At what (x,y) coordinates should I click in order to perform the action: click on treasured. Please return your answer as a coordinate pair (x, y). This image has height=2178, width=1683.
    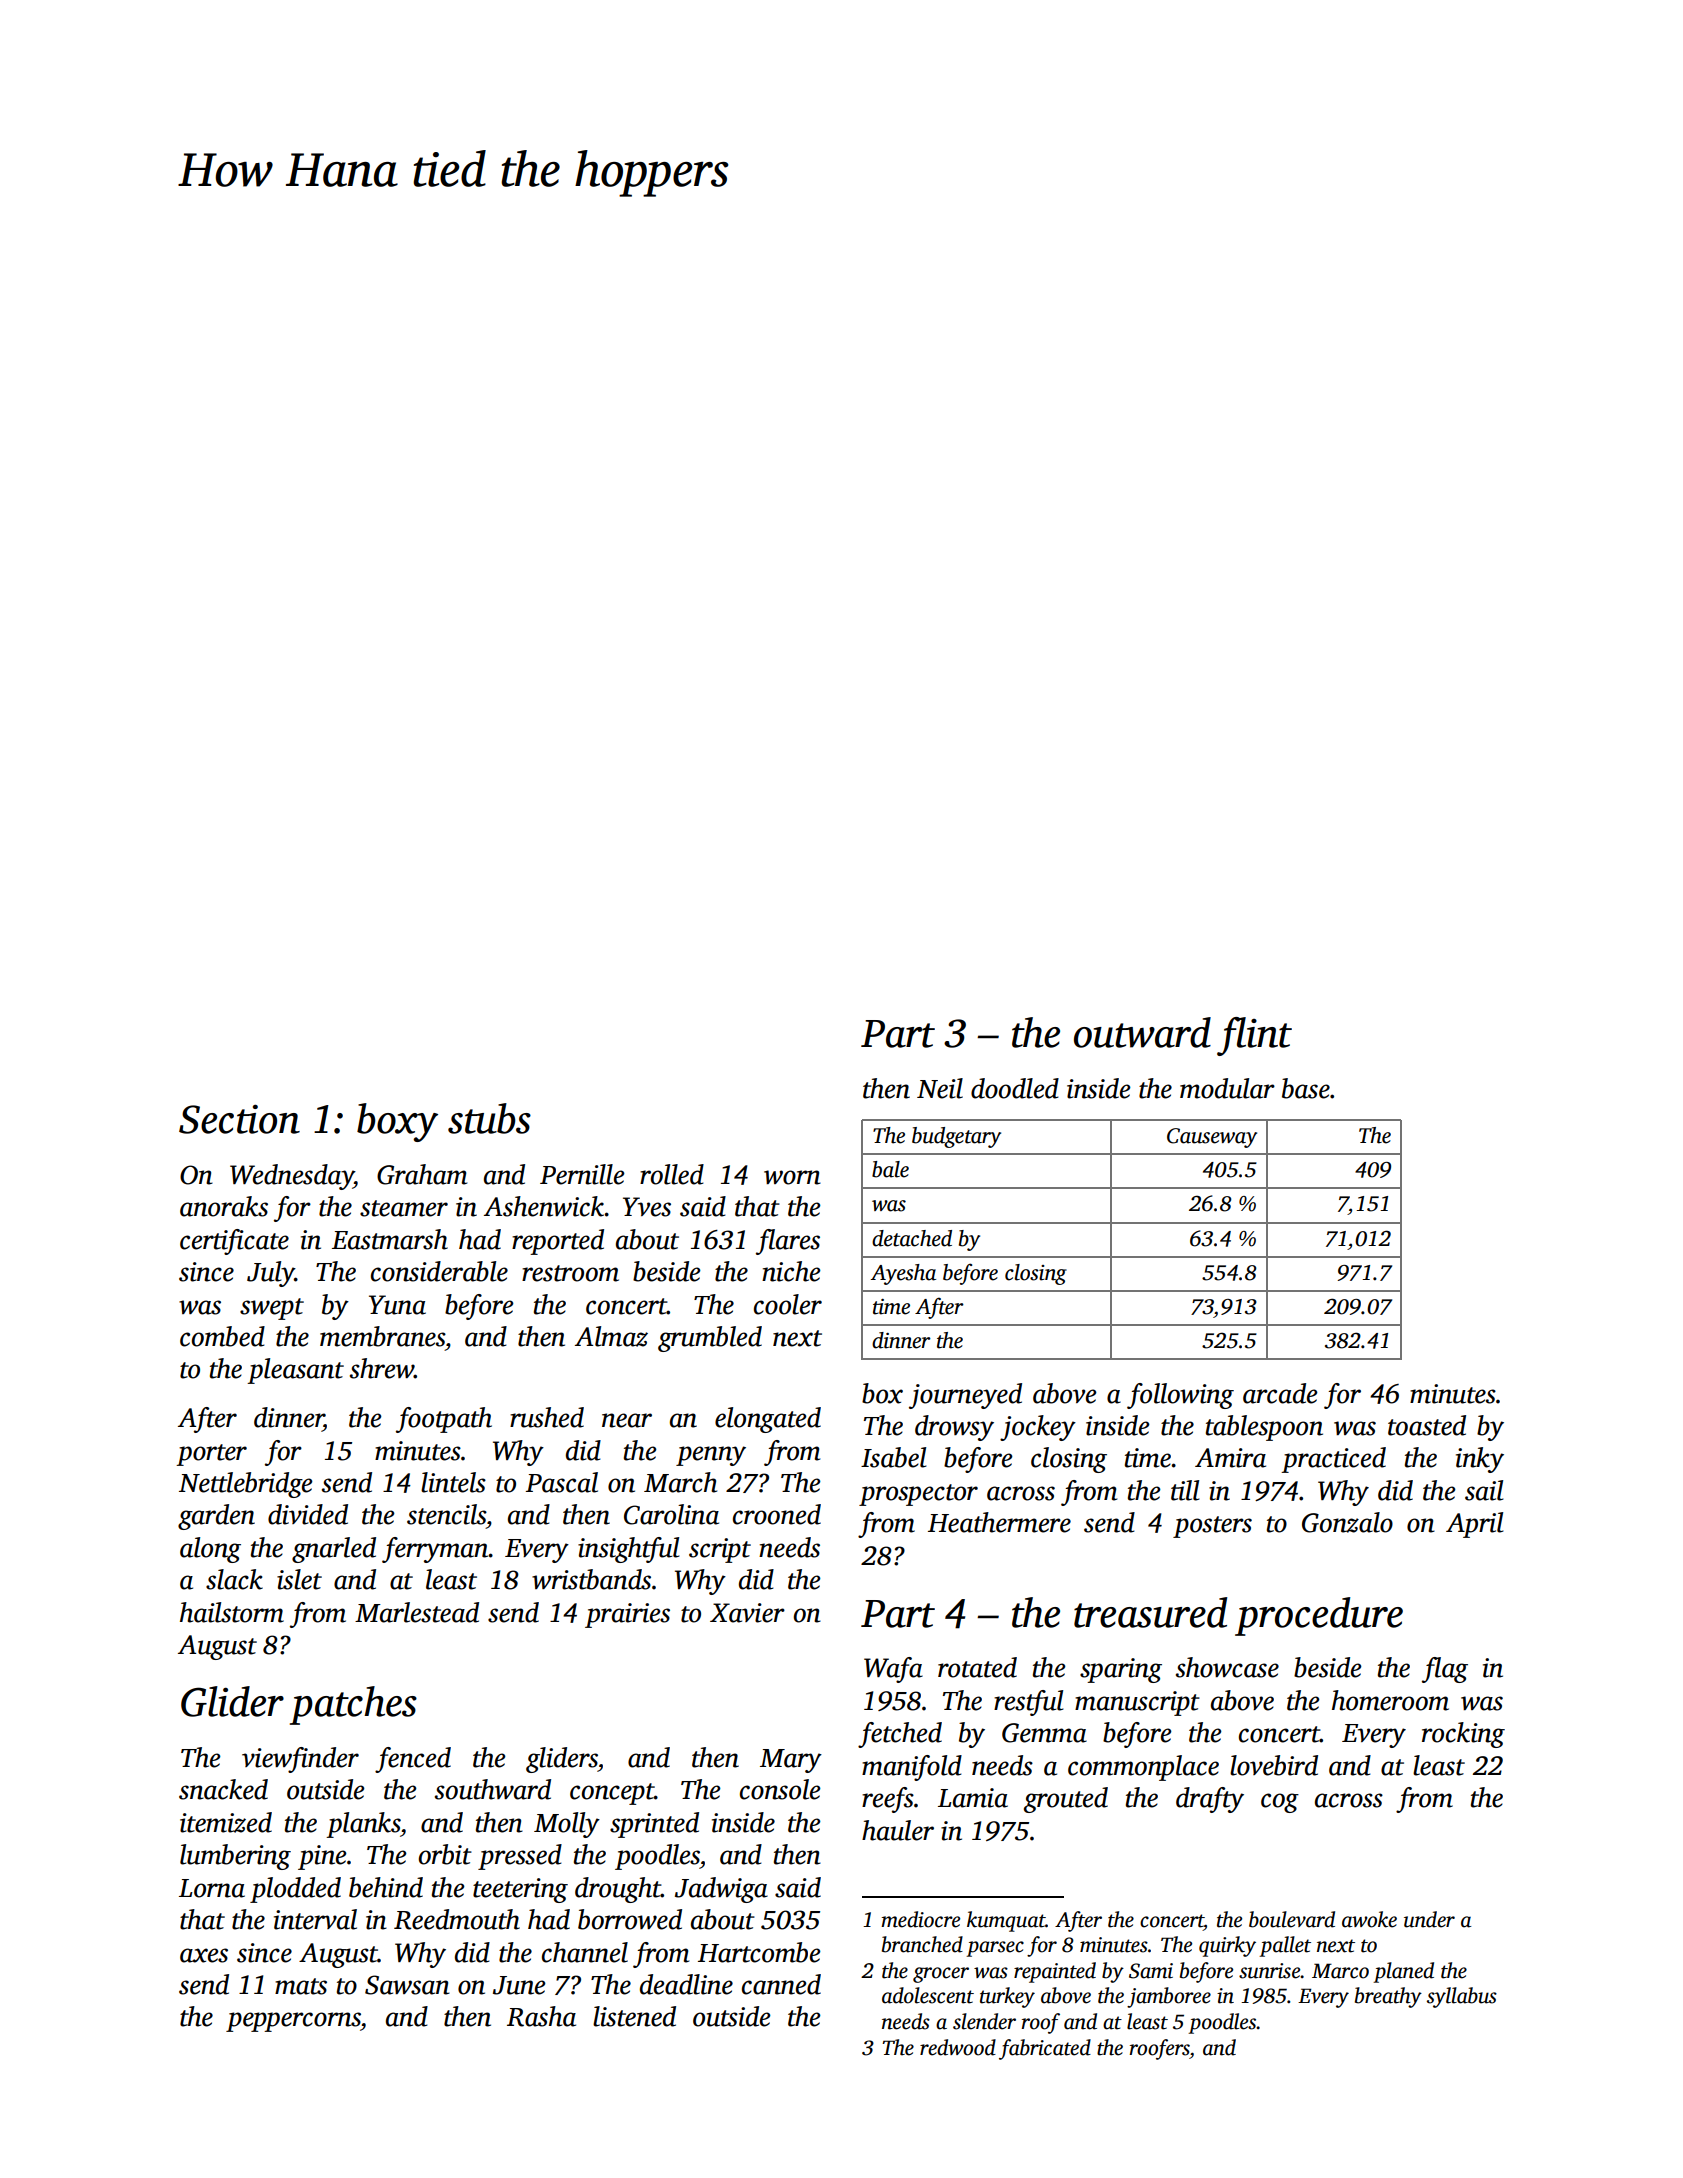
    Looking at the image, I should click on (1150, 1612).
